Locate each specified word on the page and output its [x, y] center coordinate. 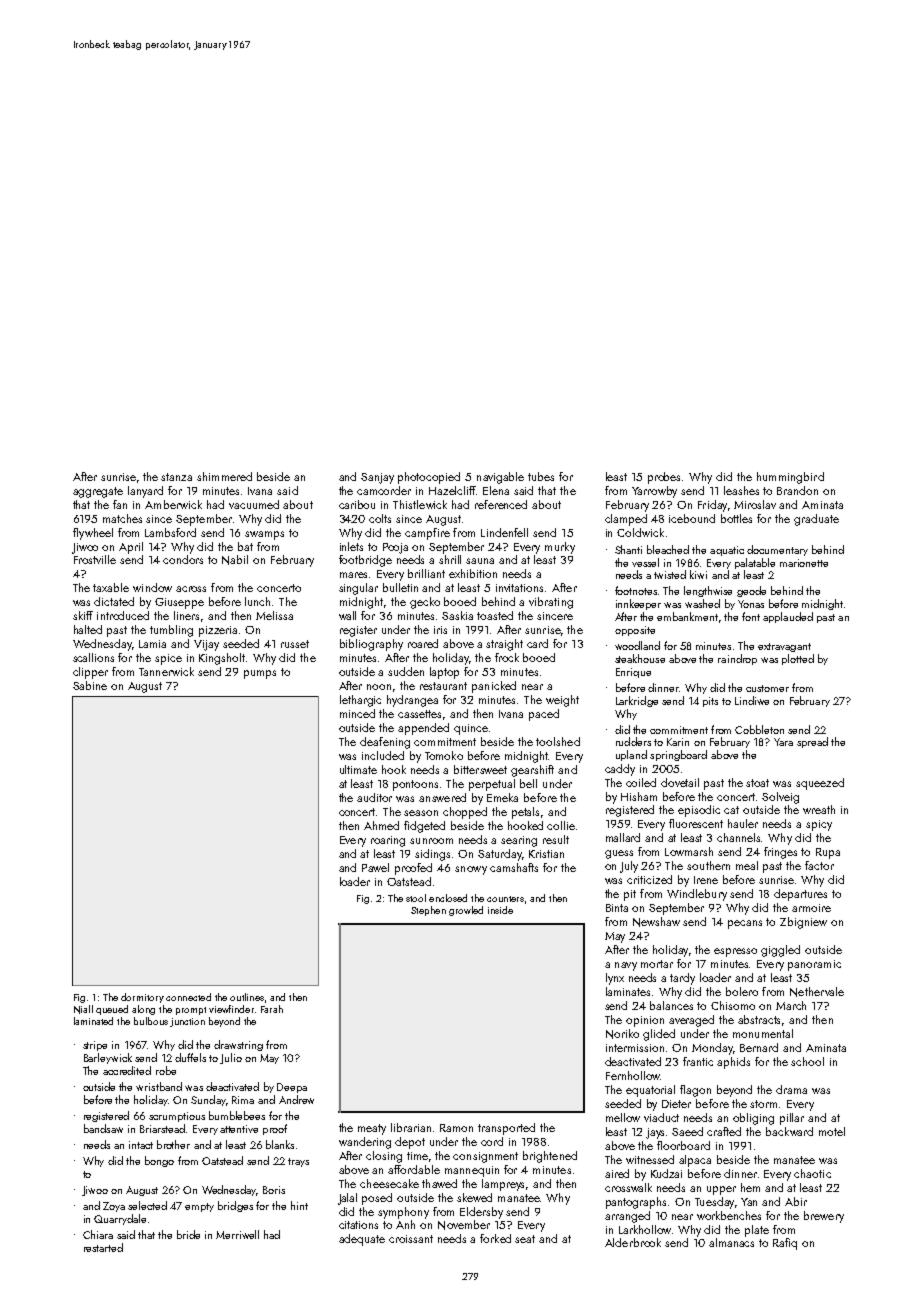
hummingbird [790, 478]
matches [122, 518]
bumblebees [237, 1115]
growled [466, 911]
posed [377, 1199]
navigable [500, 478]
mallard [623, 837]
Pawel [375, 867]
